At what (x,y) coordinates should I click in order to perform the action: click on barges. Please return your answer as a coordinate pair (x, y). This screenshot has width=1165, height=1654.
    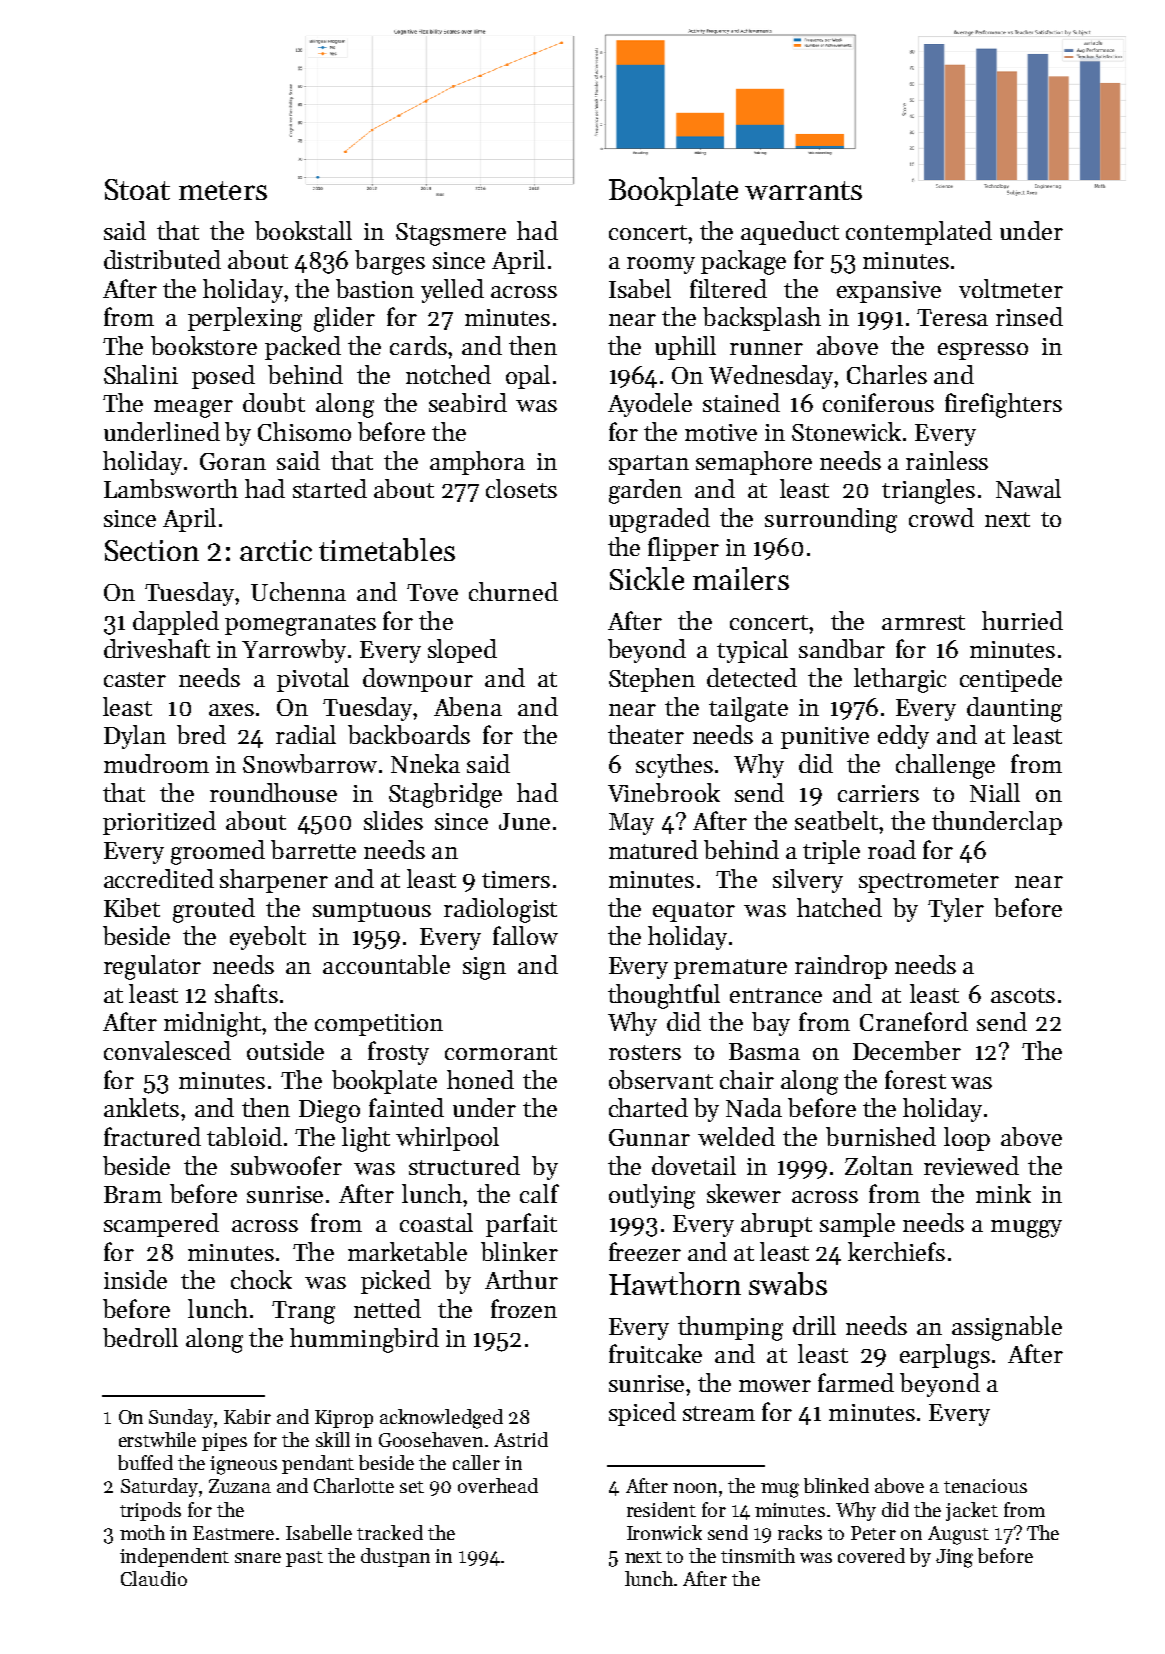
    Looking at the image, I should click on (390, 262).
